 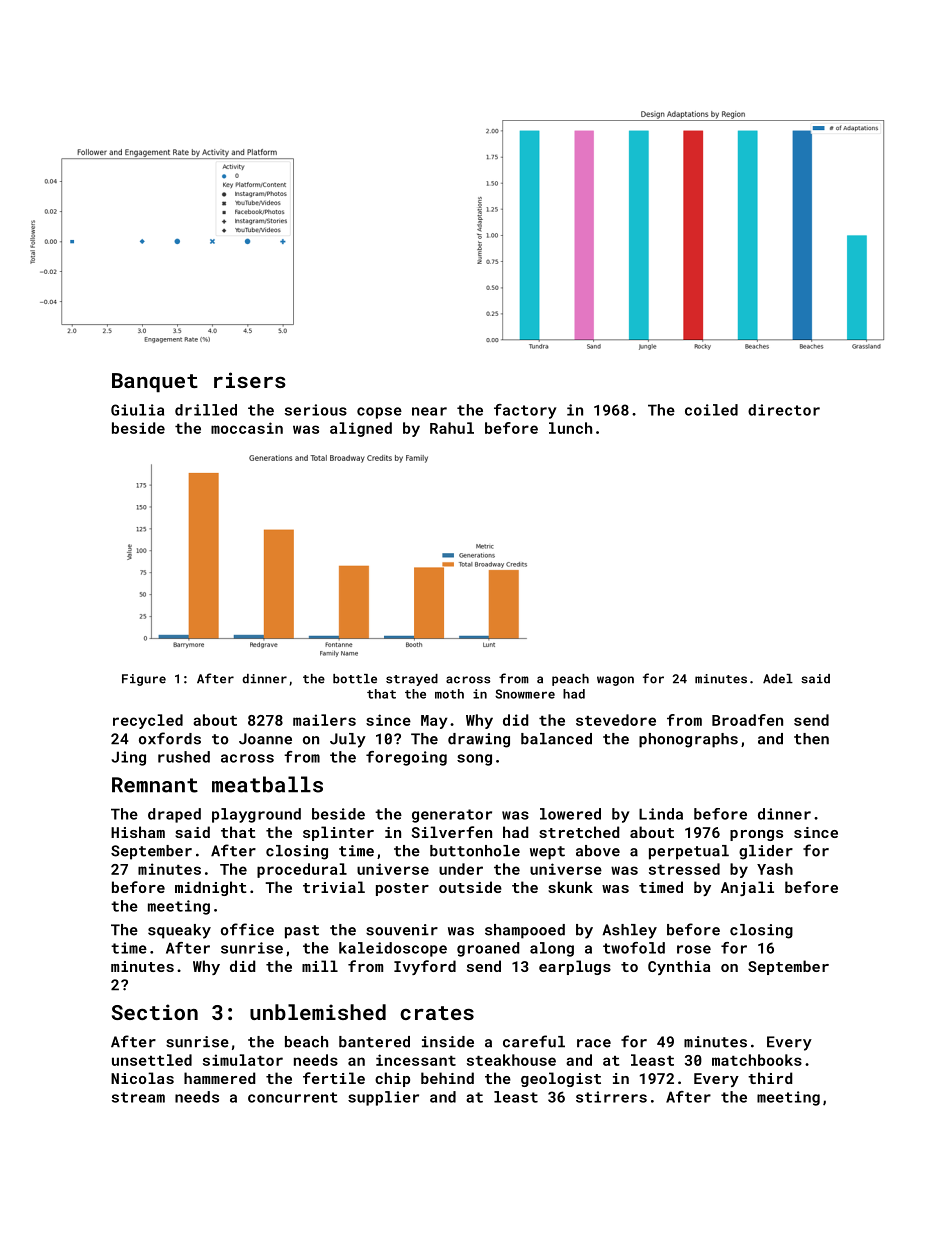 I want to click on coiled, so click(x=711, y=410).
